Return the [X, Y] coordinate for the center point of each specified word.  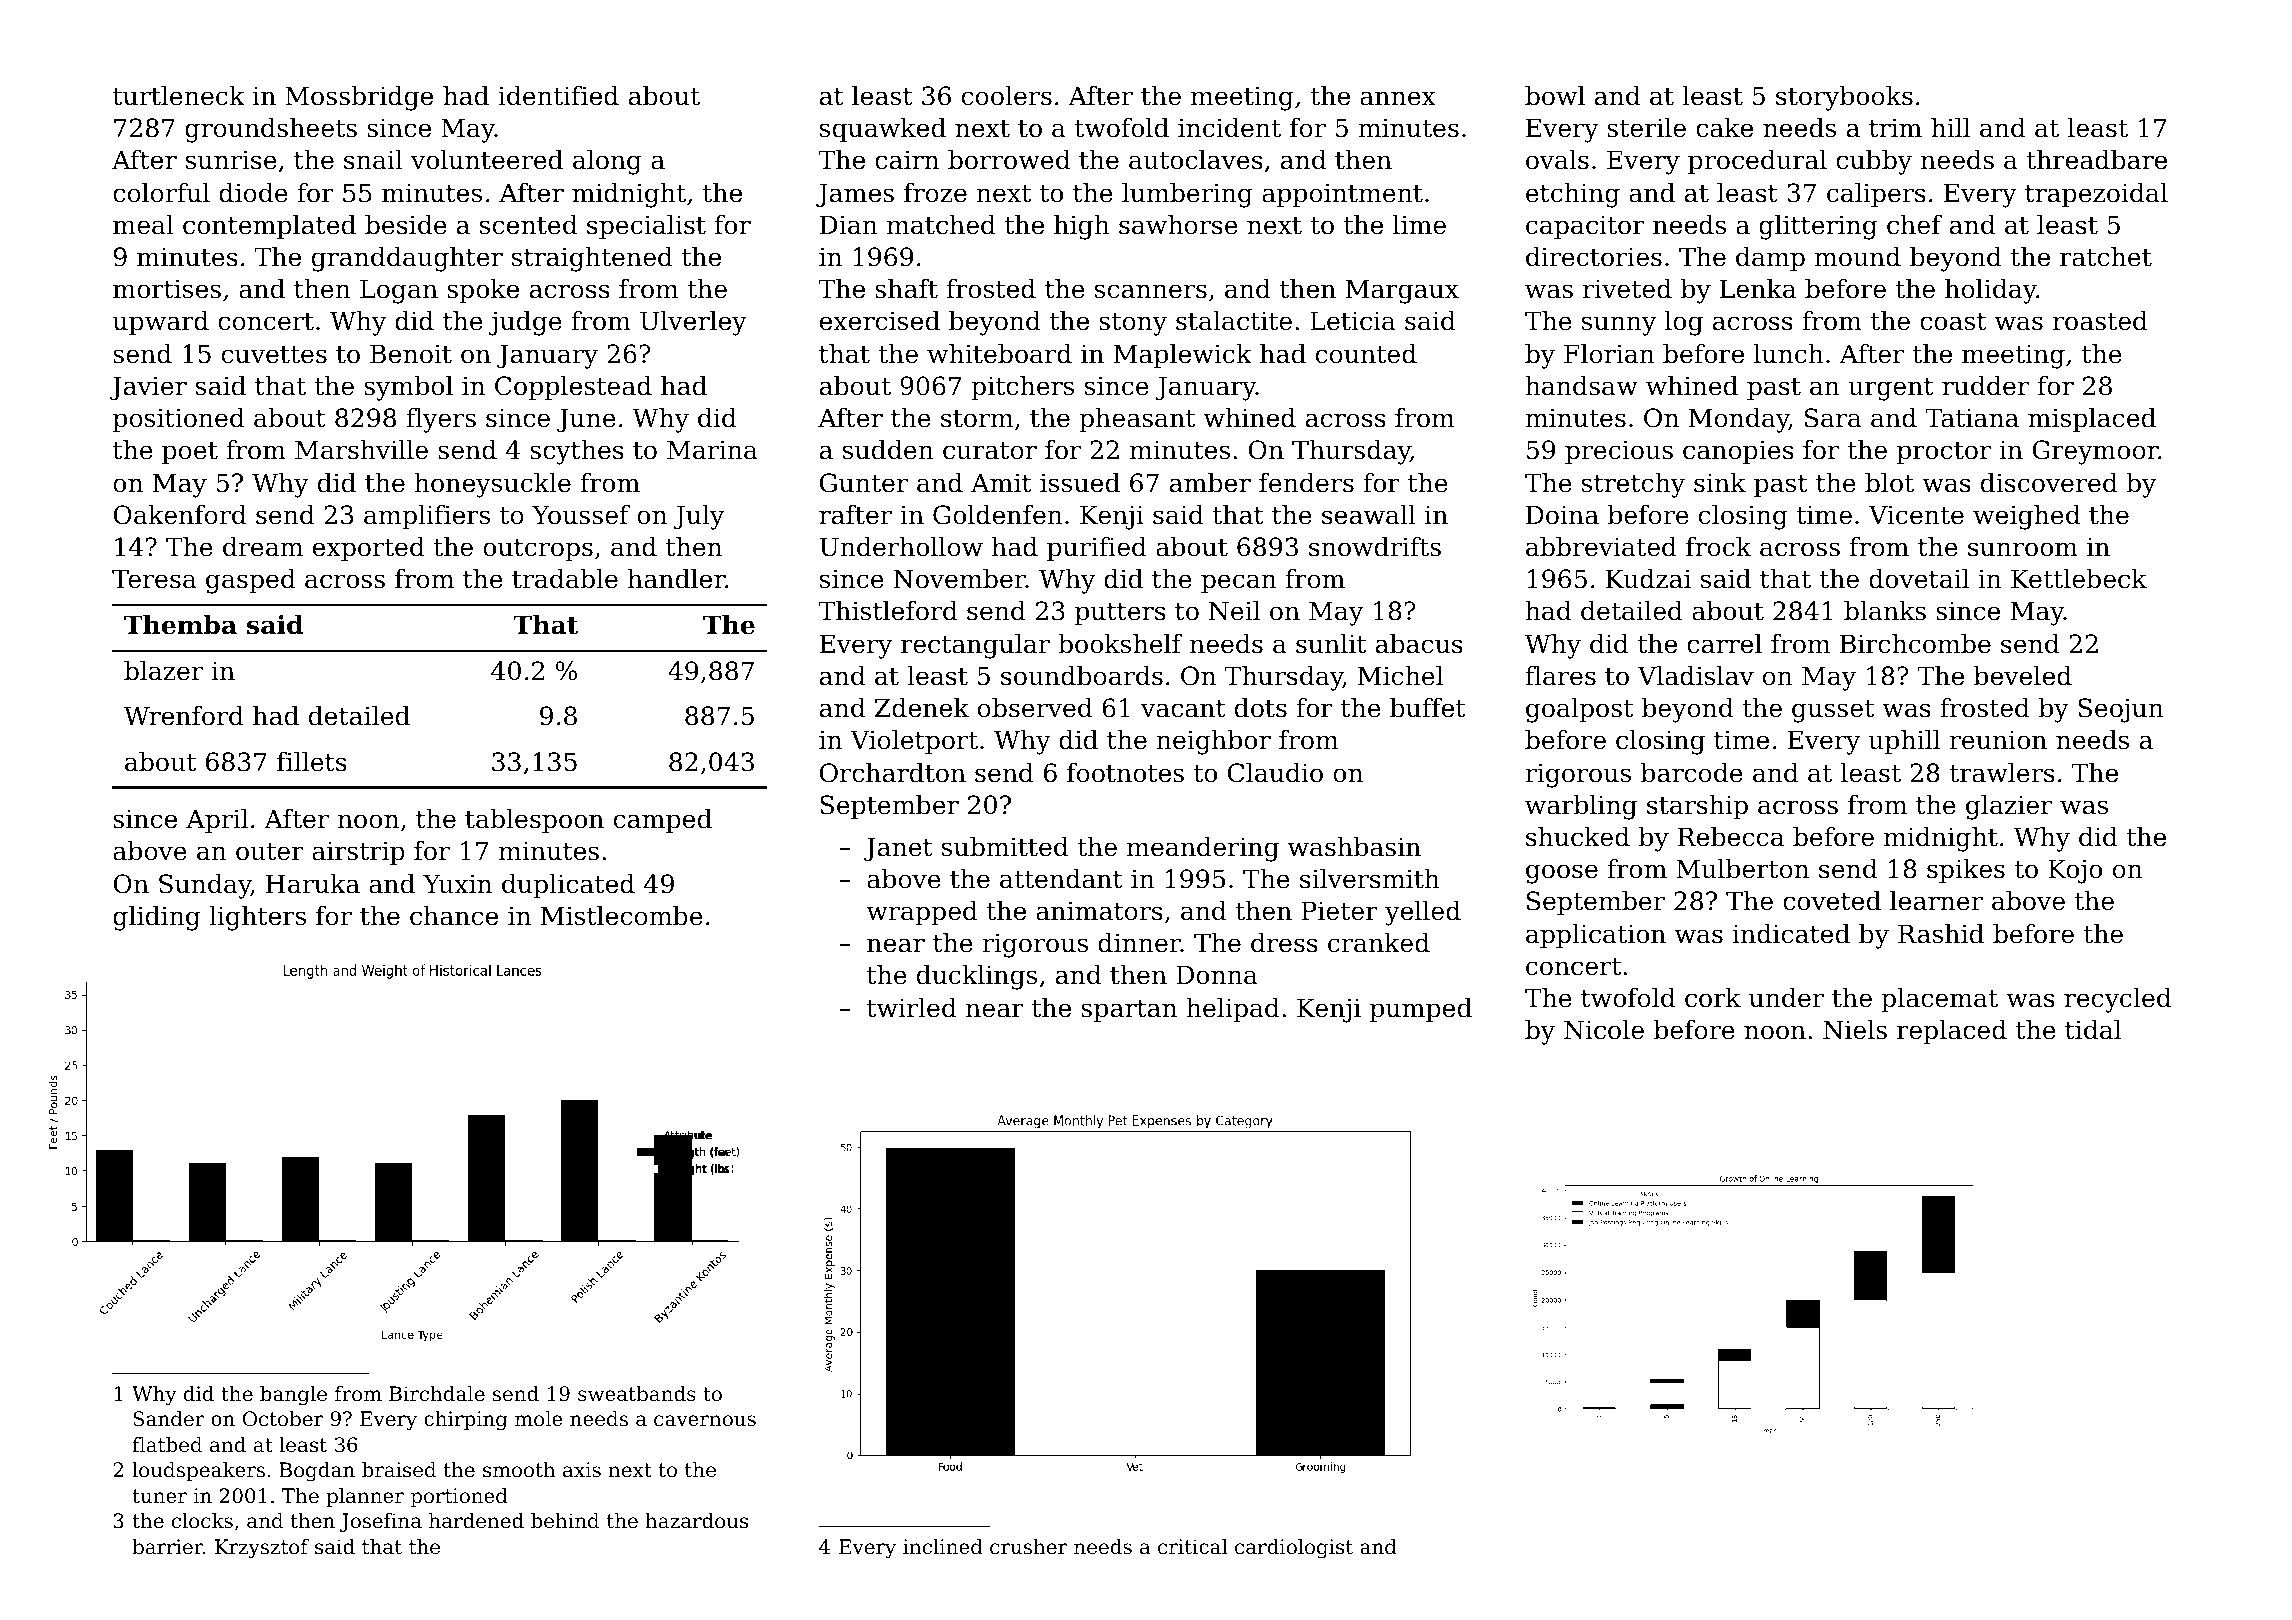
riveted [1627, 289]
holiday [1991, 291]
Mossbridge [359, 98]
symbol [408, 388]
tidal [2093, 1030]
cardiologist [1294, 1549]
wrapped [922, 913]
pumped [1421, 1010]
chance [454, 916]
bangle [293, 1396]
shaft [906, 289]
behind [565, 1521]
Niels [1855, 1030]
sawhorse [1178, 225]
